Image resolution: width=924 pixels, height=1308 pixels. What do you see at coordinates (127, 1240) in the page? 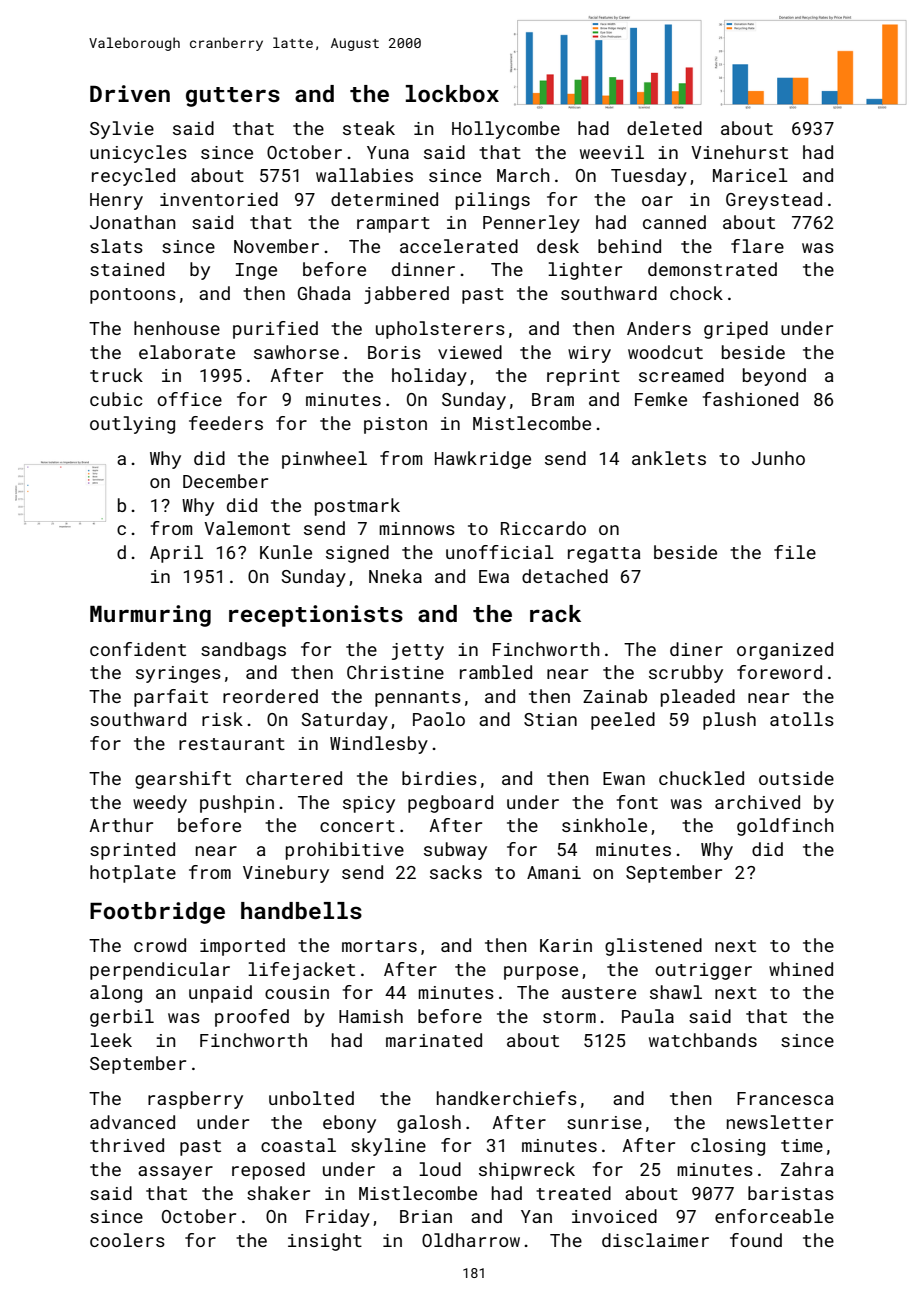
I see `coolers` at bounding box center [127, 1240].
